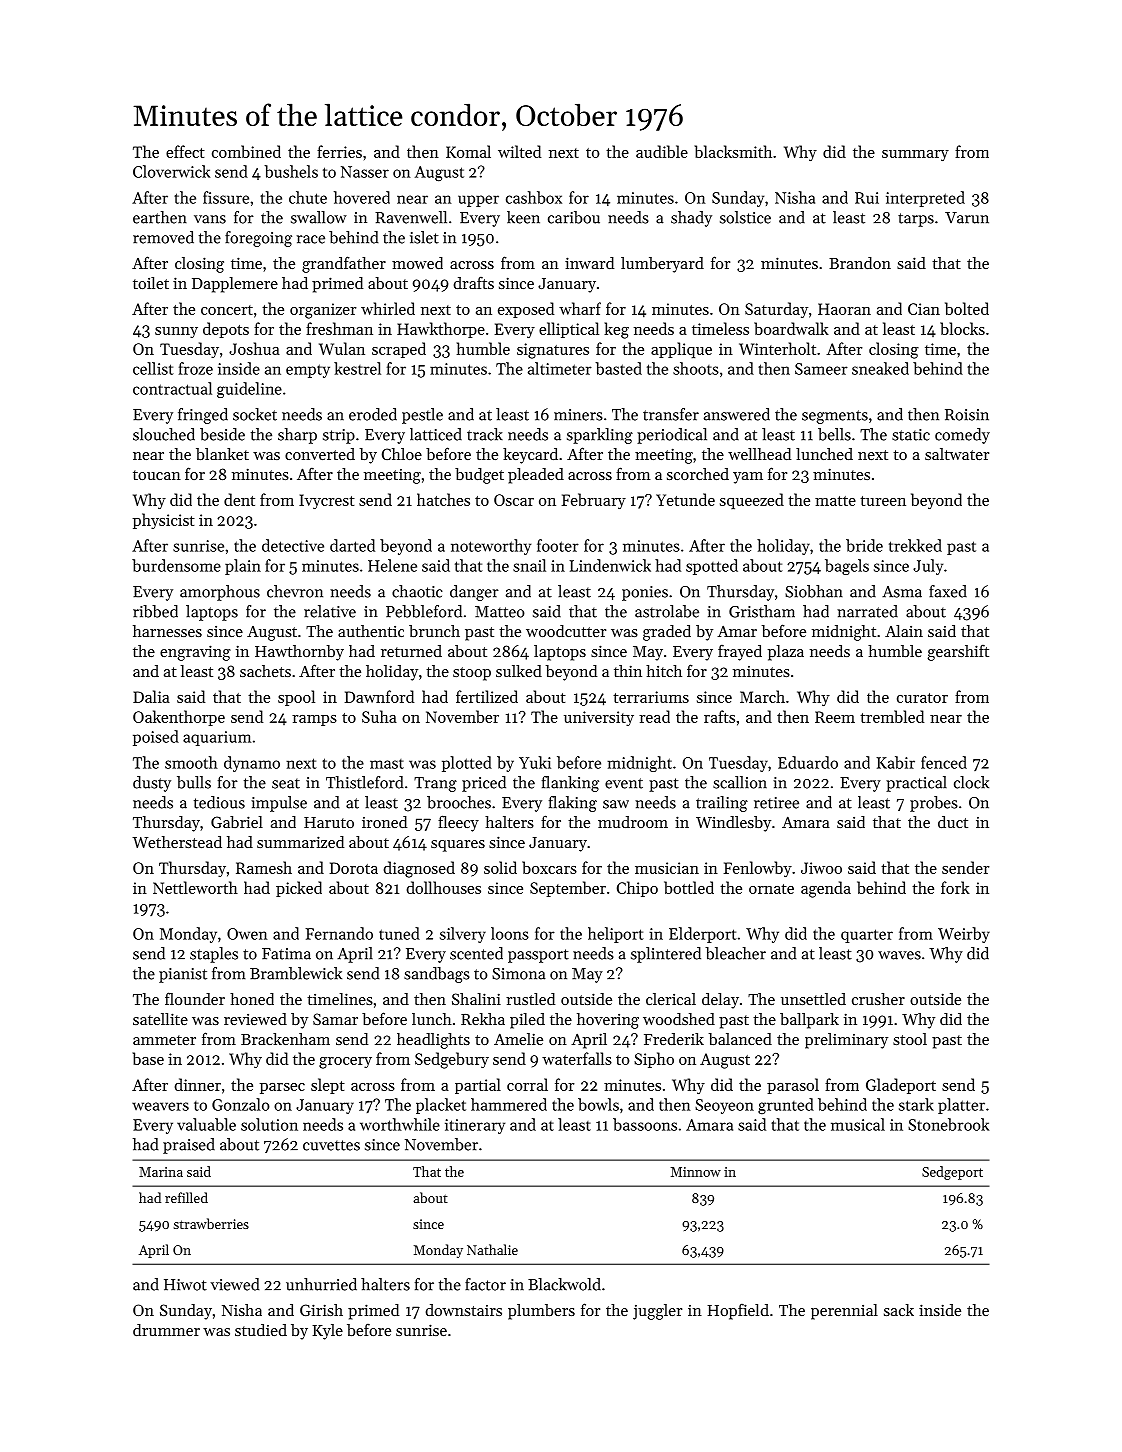  Describe the element at coordinates (633, 822) in the screenshot. I see `mudroom` at that location.
